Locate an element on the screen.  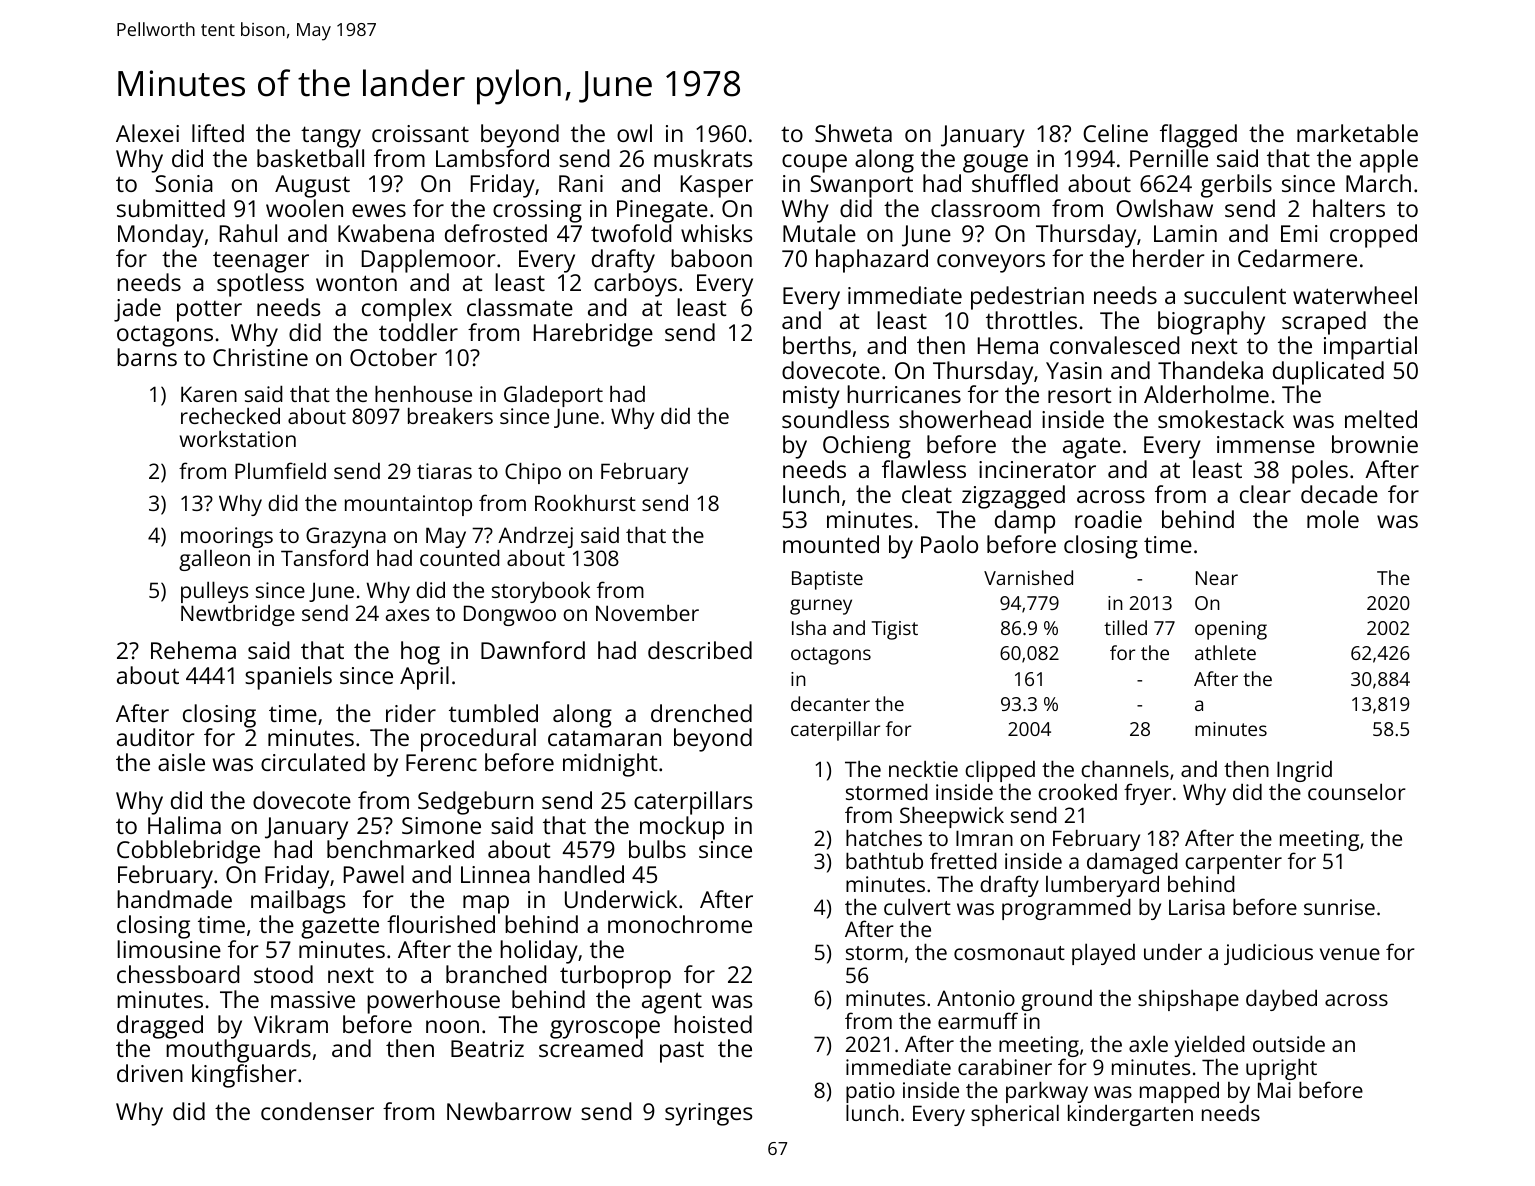
decade is located at coordinates (1339, 494).
